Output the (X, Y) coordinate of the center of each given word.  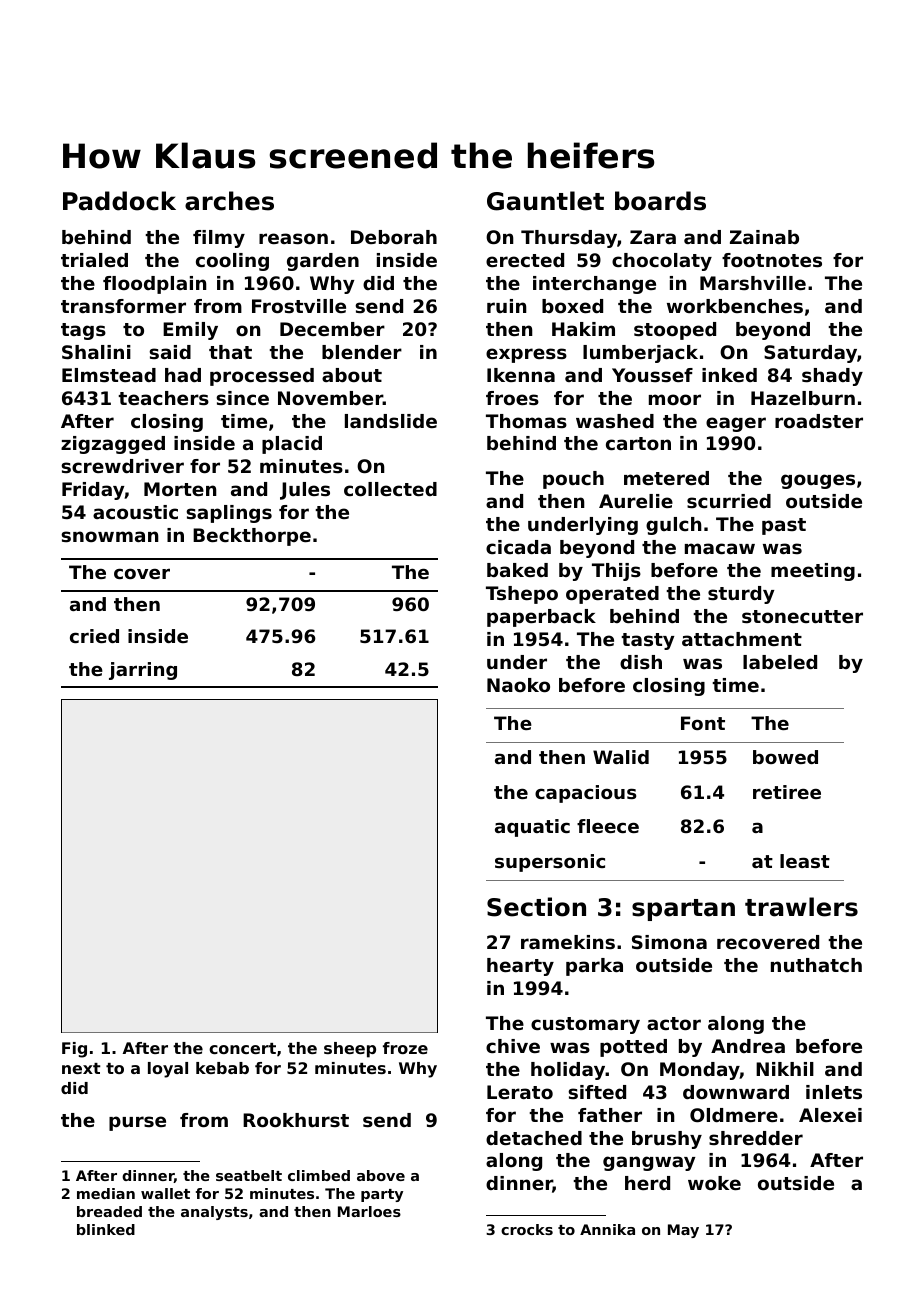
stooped (675, 331)
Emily (190, 331)
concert (242, 1048)
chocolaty (662, 262)
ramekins (568, 942)
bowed (785, 757)
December (332, 329)
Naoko (518, 685)
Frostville (299, 306)
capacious (585, 794)
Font (703, 723)
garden (323, 262)
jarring (143, 671)
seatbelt (249, 1175)
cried (94, 636)
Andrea (748, 1046)
